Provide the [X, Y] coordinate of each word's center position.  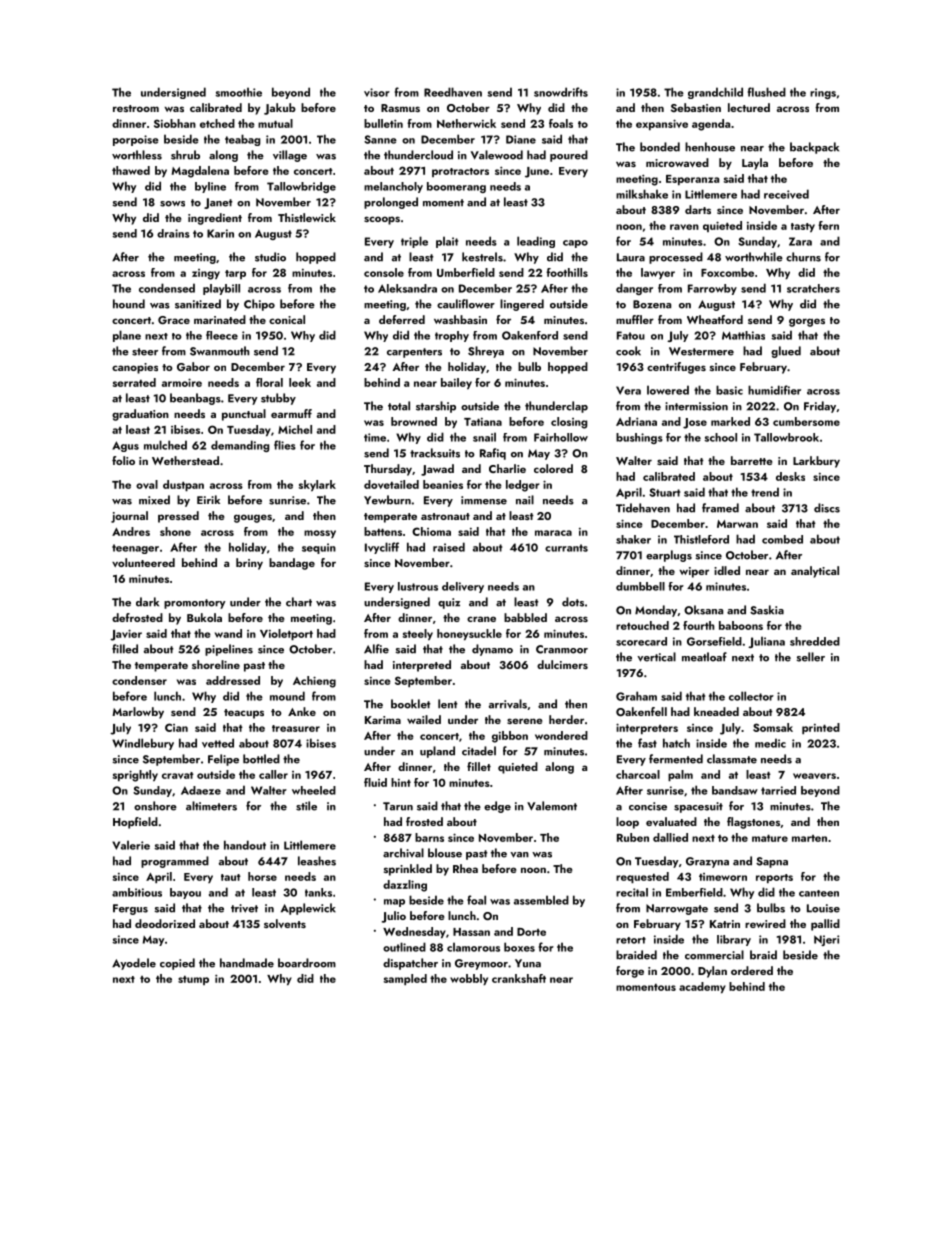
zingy [206, 274]
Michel [295, 429]
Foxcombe [727, 272]
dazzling [405, 886]
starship [436, 407]
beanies [443, 484]
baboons [741, 625]
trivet [244, 908]
